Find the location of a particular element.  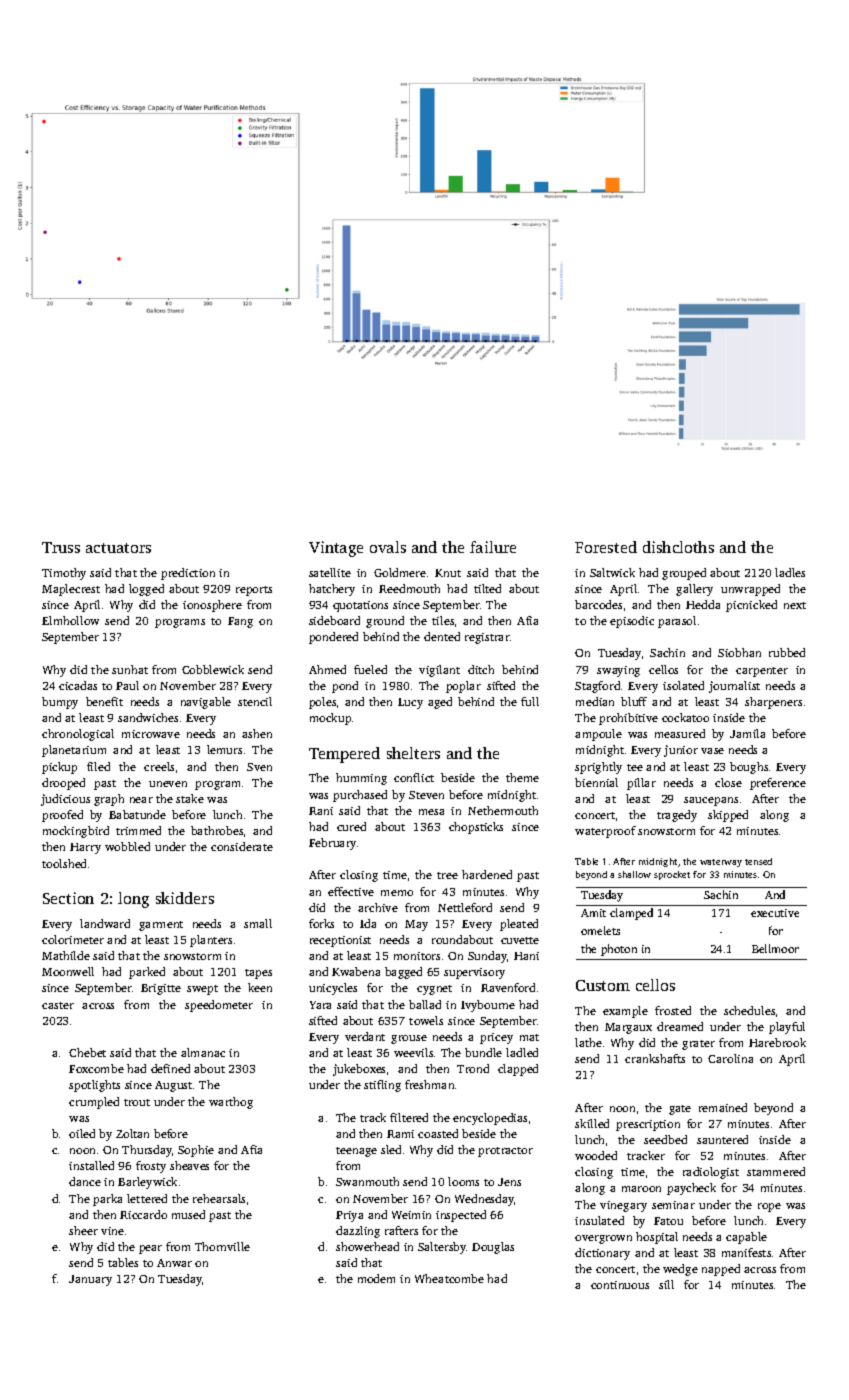

Trond is located at coordinates (473, 1068).
